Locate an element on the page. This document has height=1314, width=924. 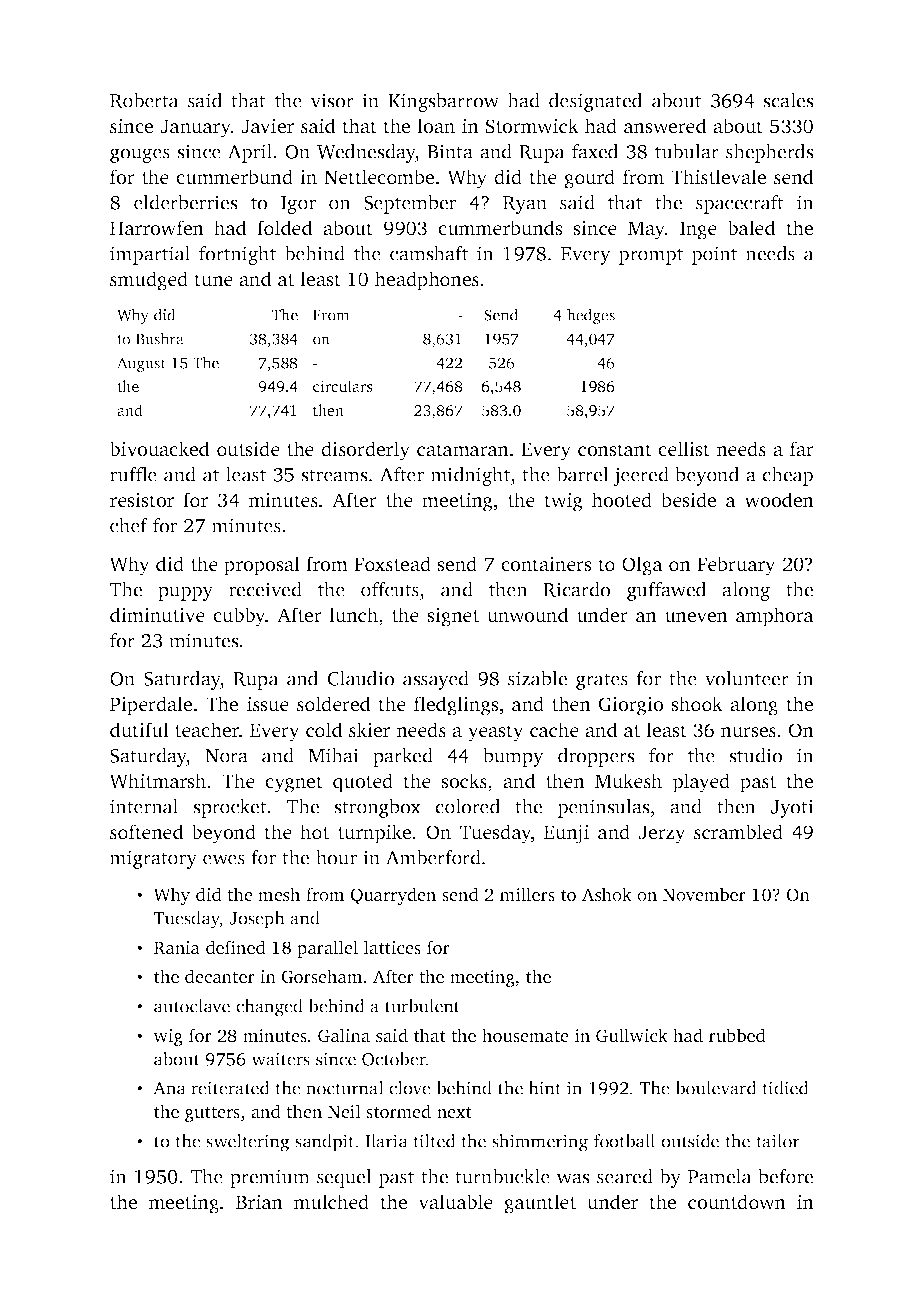
cubby is located at coordinates (239, 617).
